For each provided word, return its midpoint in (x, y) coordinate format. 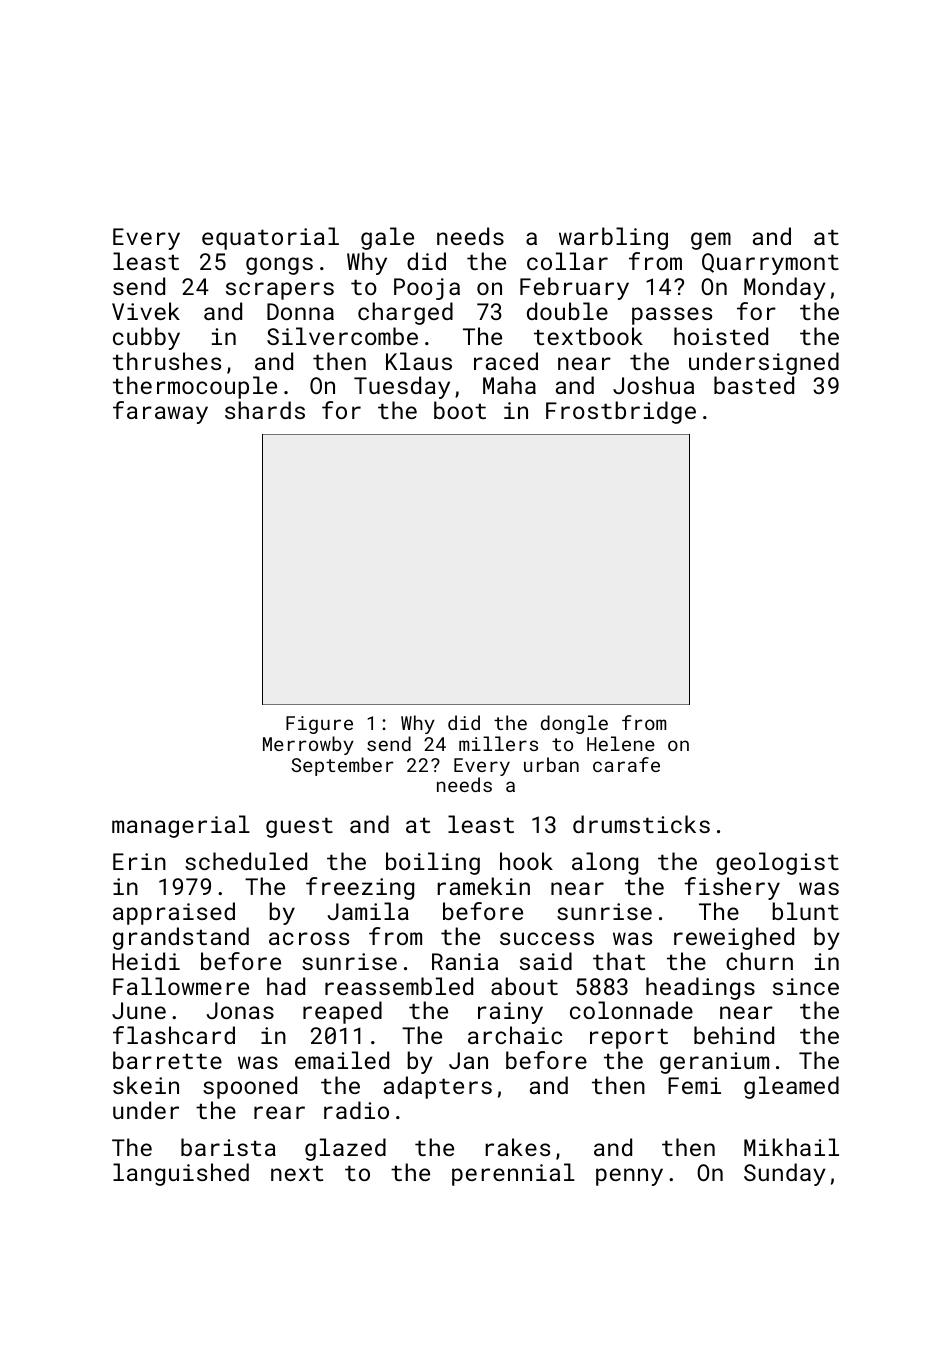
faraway (160, 412)
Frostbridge (621, 412)
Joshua (653, 385)
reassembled (399, 986)
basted (754, 385)
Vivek (146, 311)
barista (228, 1147)
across (309, 938)
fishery (732, 888)
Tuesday (402, 387)
